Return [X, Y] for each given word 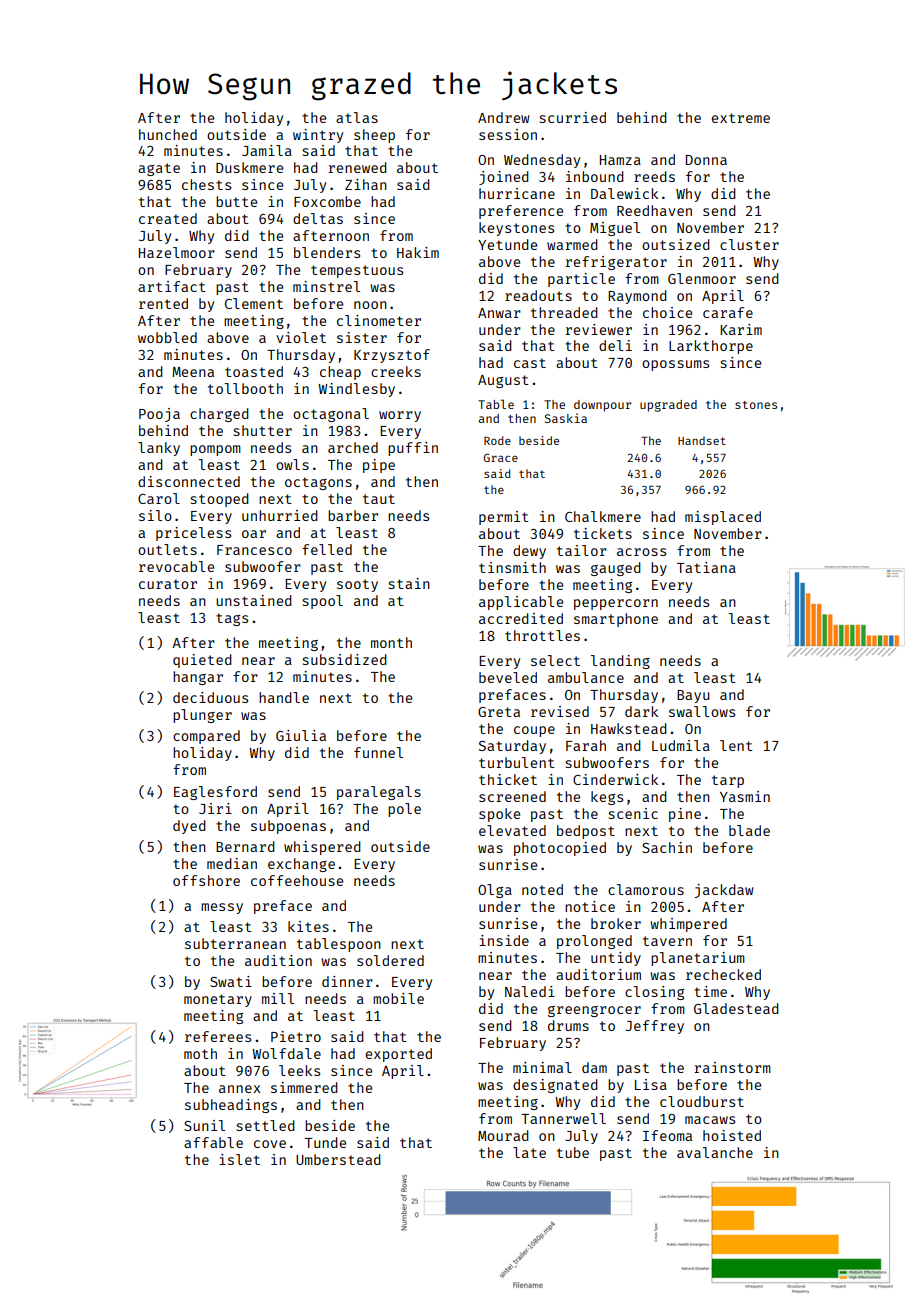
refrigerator [616, 263]
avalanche [715, 1152]
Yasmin [745, 796]
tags [232, 619]
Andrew [504, 117]
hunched [168, 134]
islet [239, 1159]
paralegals [379, 793]
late [529, 1152]
